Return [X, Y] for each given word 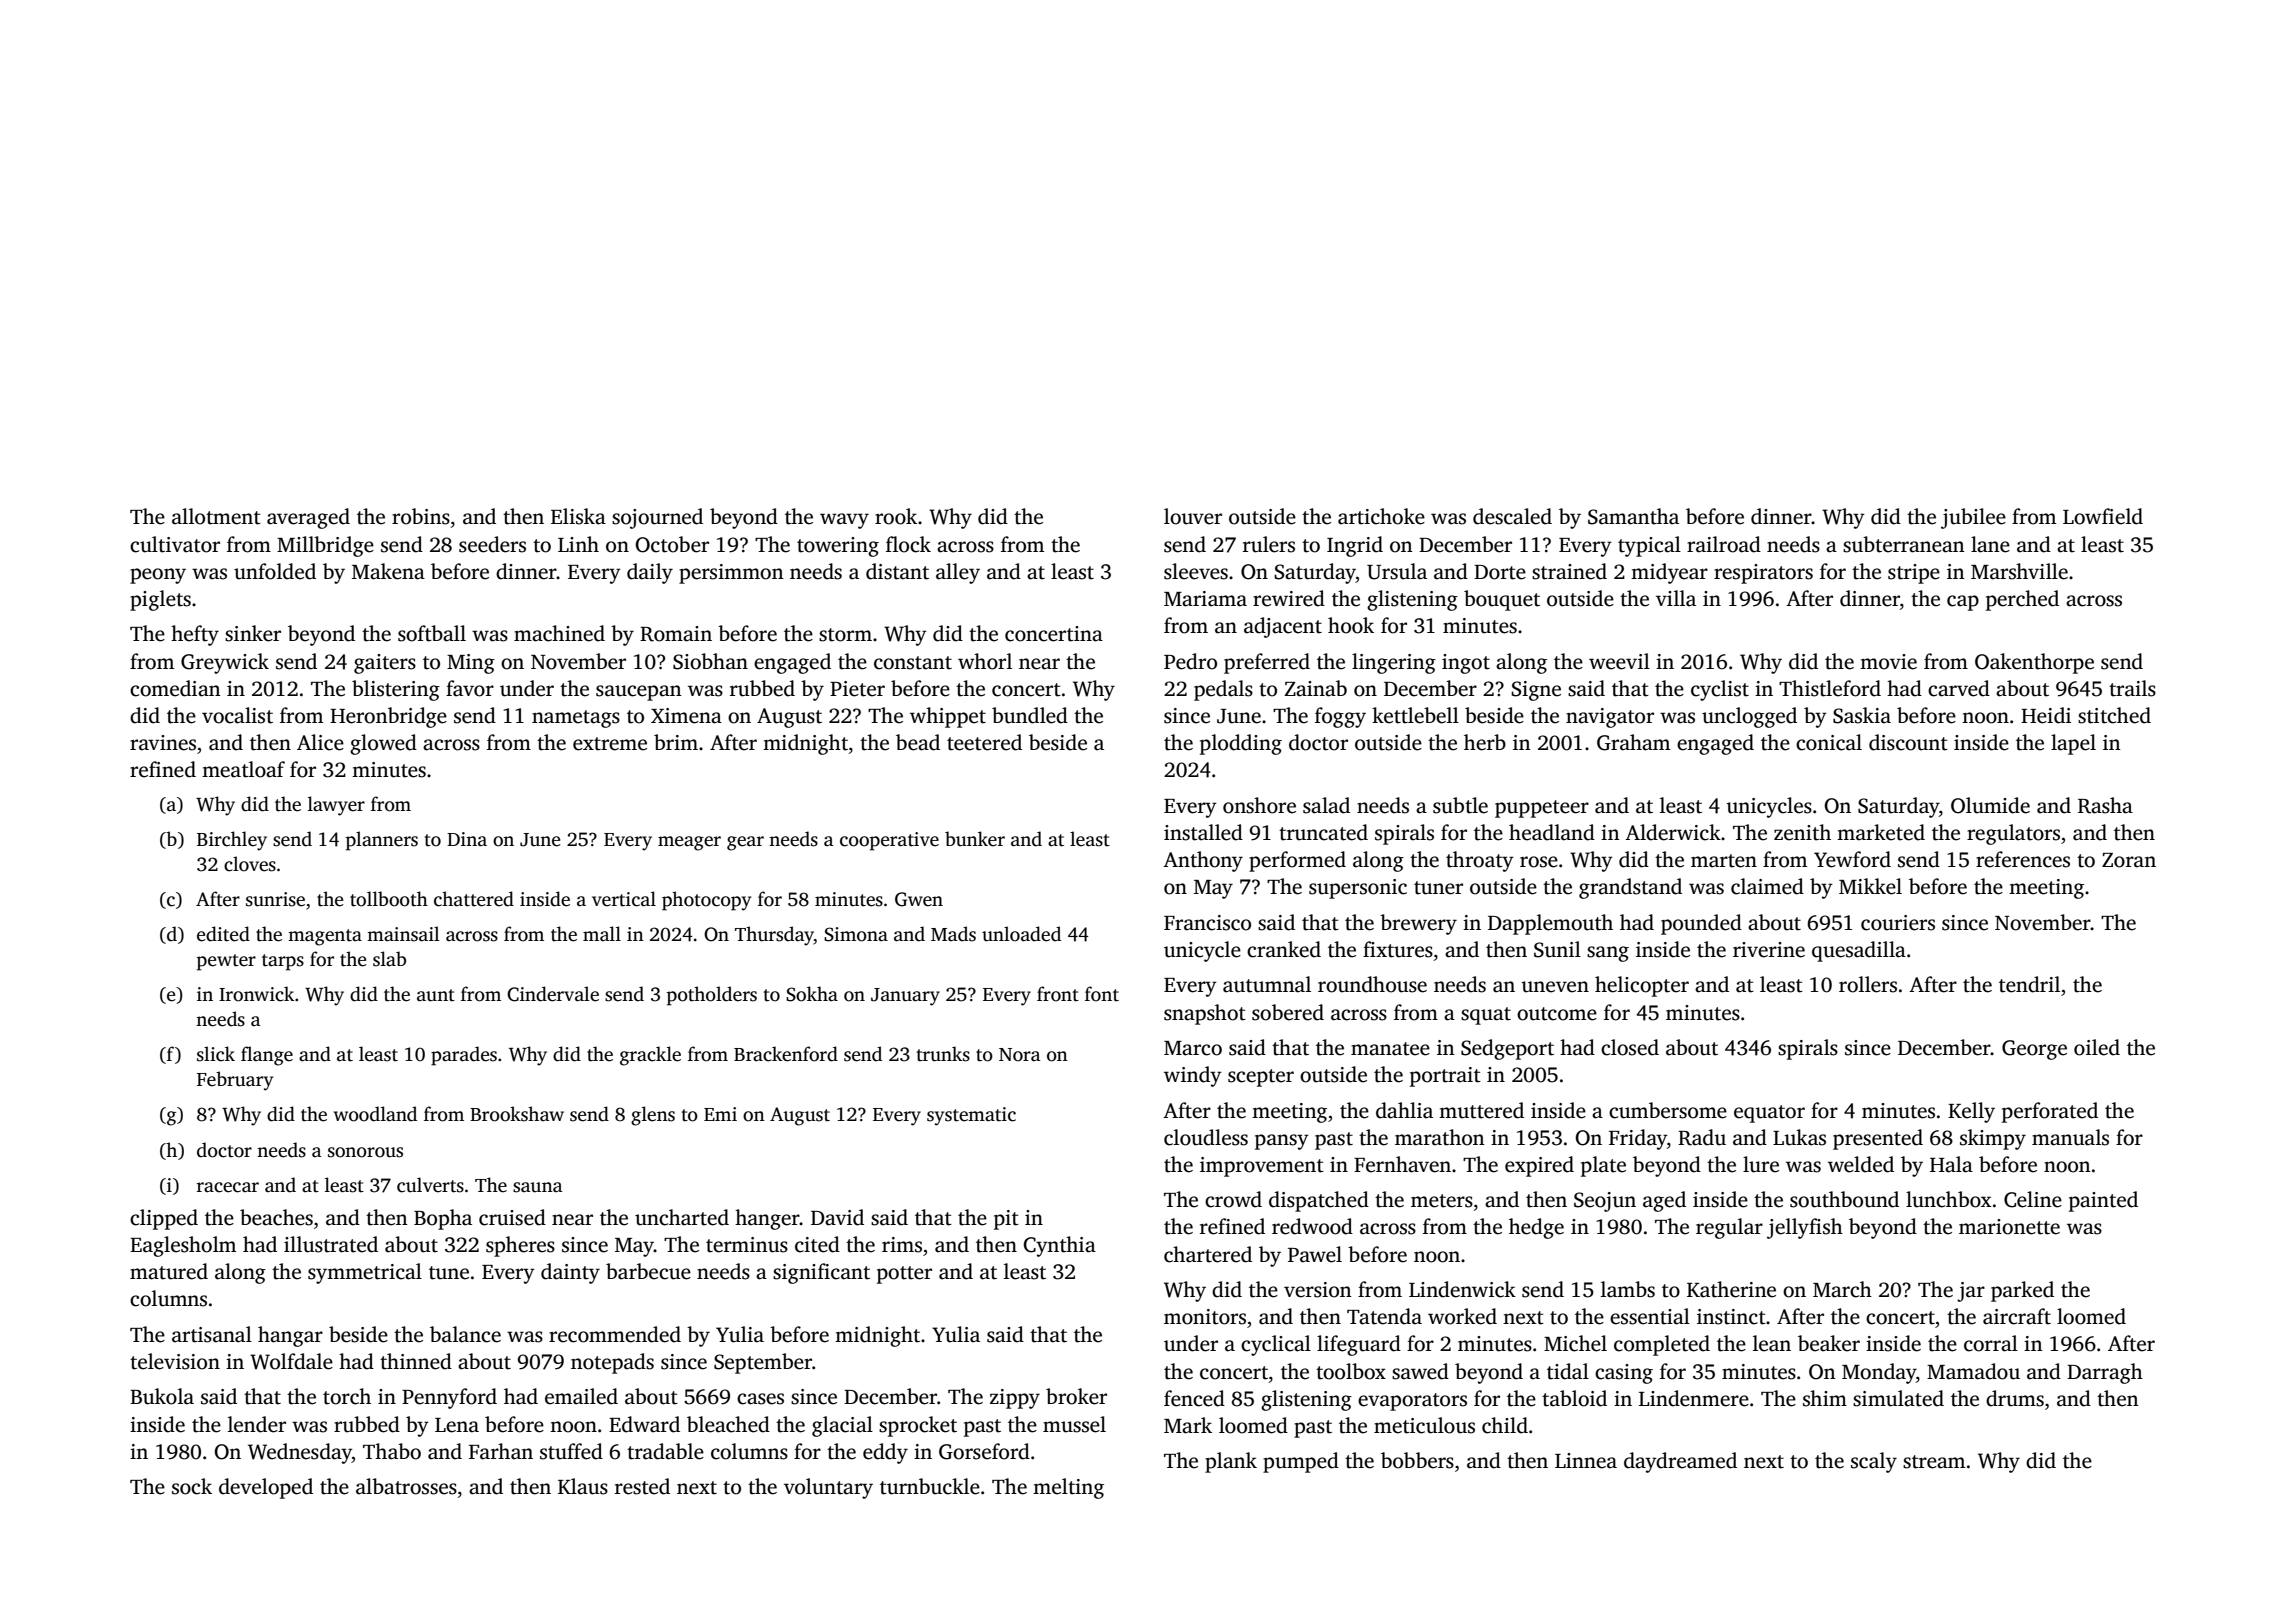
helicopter [1642, 986]
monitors [1205, 1317]
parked [2022, 1291]
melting [1068, 1488]
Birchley [232, 841]
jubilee [1973, 518]
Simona [856, 934]
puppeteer [1542, 809]
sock [192, 1486]
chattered [474, 899]
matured [169, 1271]
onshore [1259, 805]
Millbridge [325, 546]
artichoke [1381, 516]
